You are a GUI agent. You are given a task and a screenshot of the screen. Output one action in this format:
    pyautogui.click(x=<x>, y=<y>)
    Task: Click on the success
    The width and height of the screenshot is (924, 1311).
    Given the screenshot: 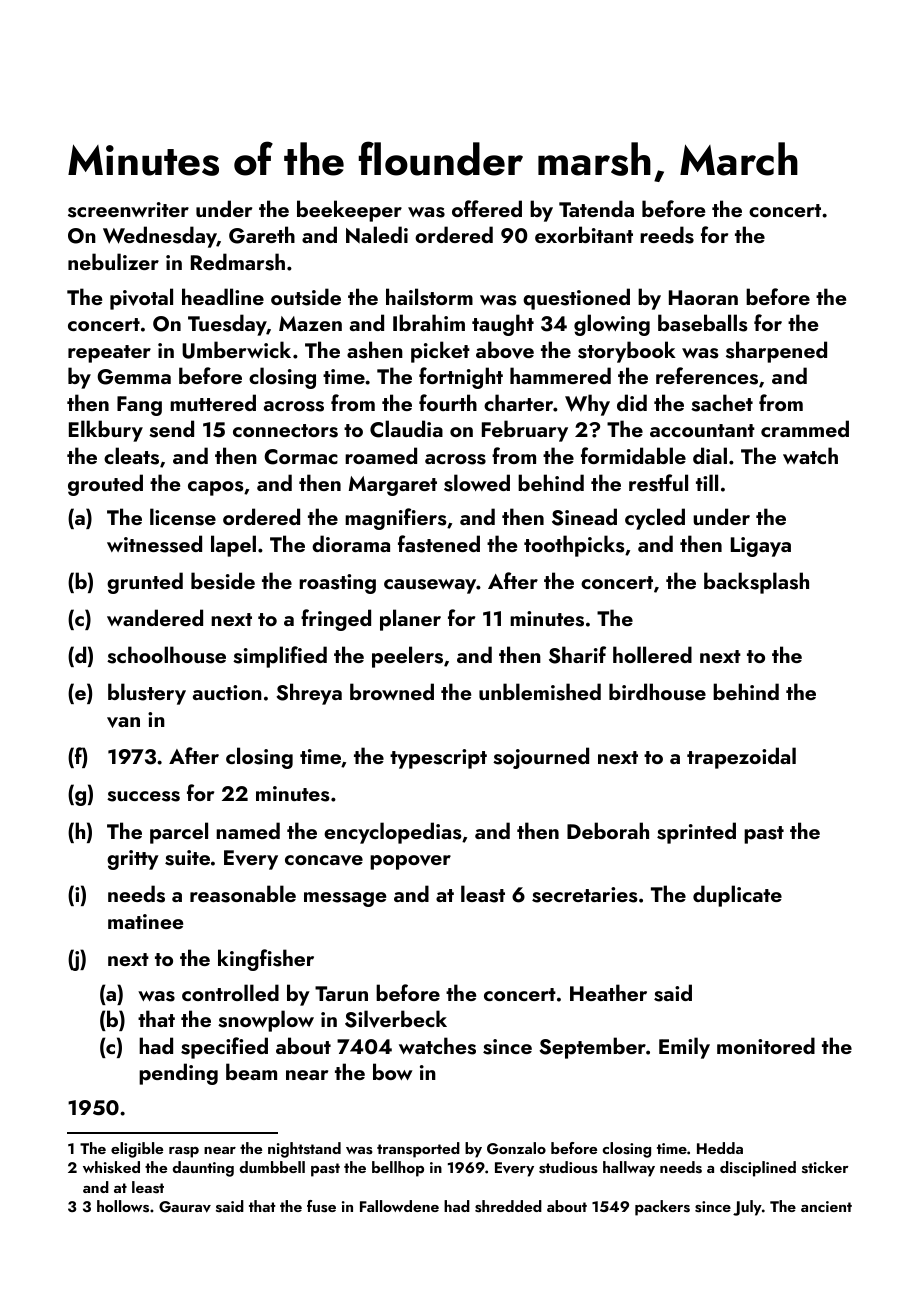 What is the action you would take?
    pyautogui.click(x=143, y=796)
